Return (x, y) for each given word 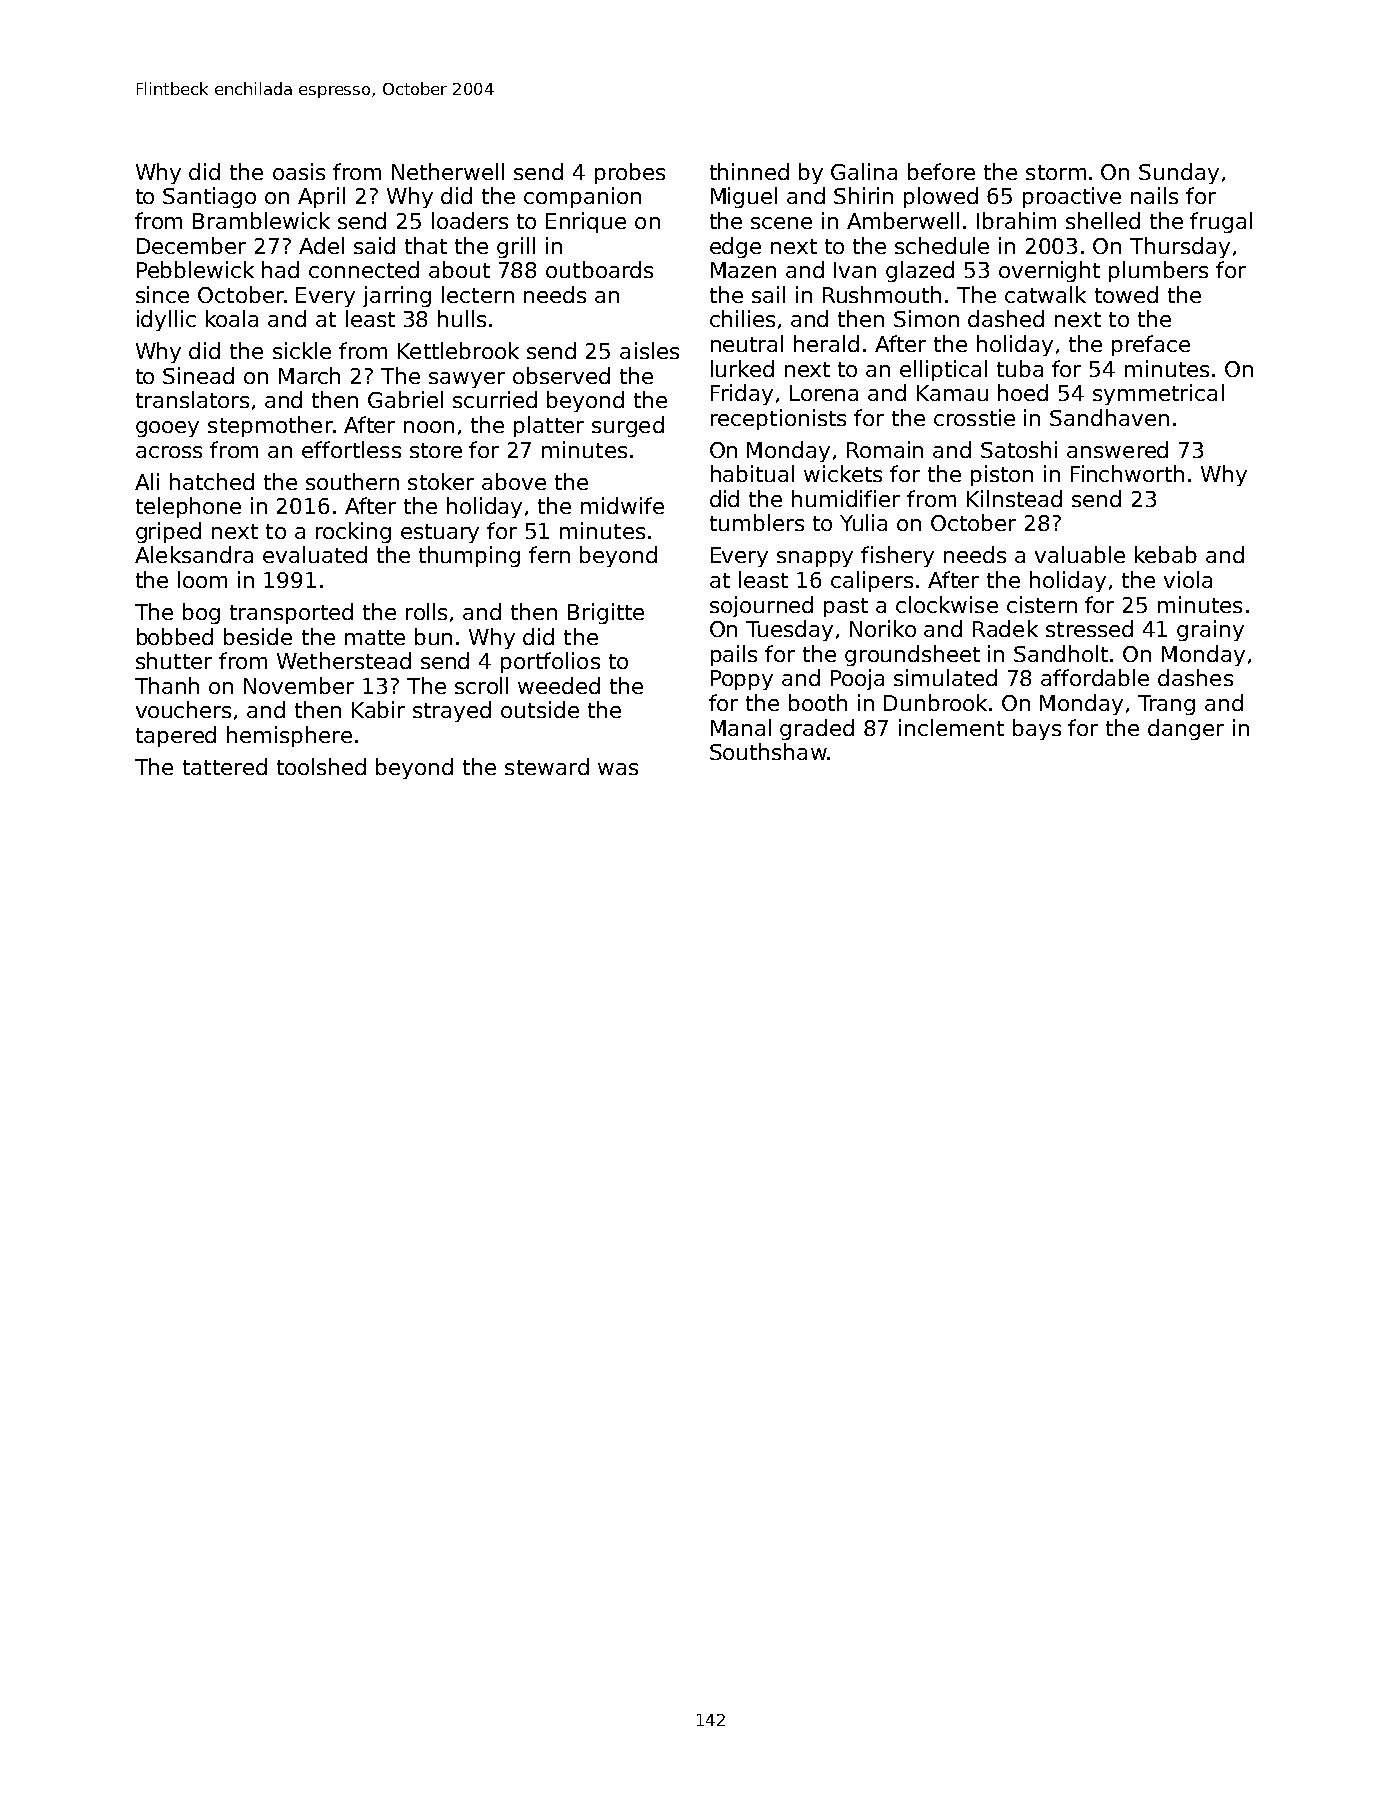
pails (734, 655)
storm (1056, 172)
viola (1188, 579)
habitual (752, 473)
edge (735, 247)
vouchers (183, 709)
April (321, 197)
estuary (440, 533)
